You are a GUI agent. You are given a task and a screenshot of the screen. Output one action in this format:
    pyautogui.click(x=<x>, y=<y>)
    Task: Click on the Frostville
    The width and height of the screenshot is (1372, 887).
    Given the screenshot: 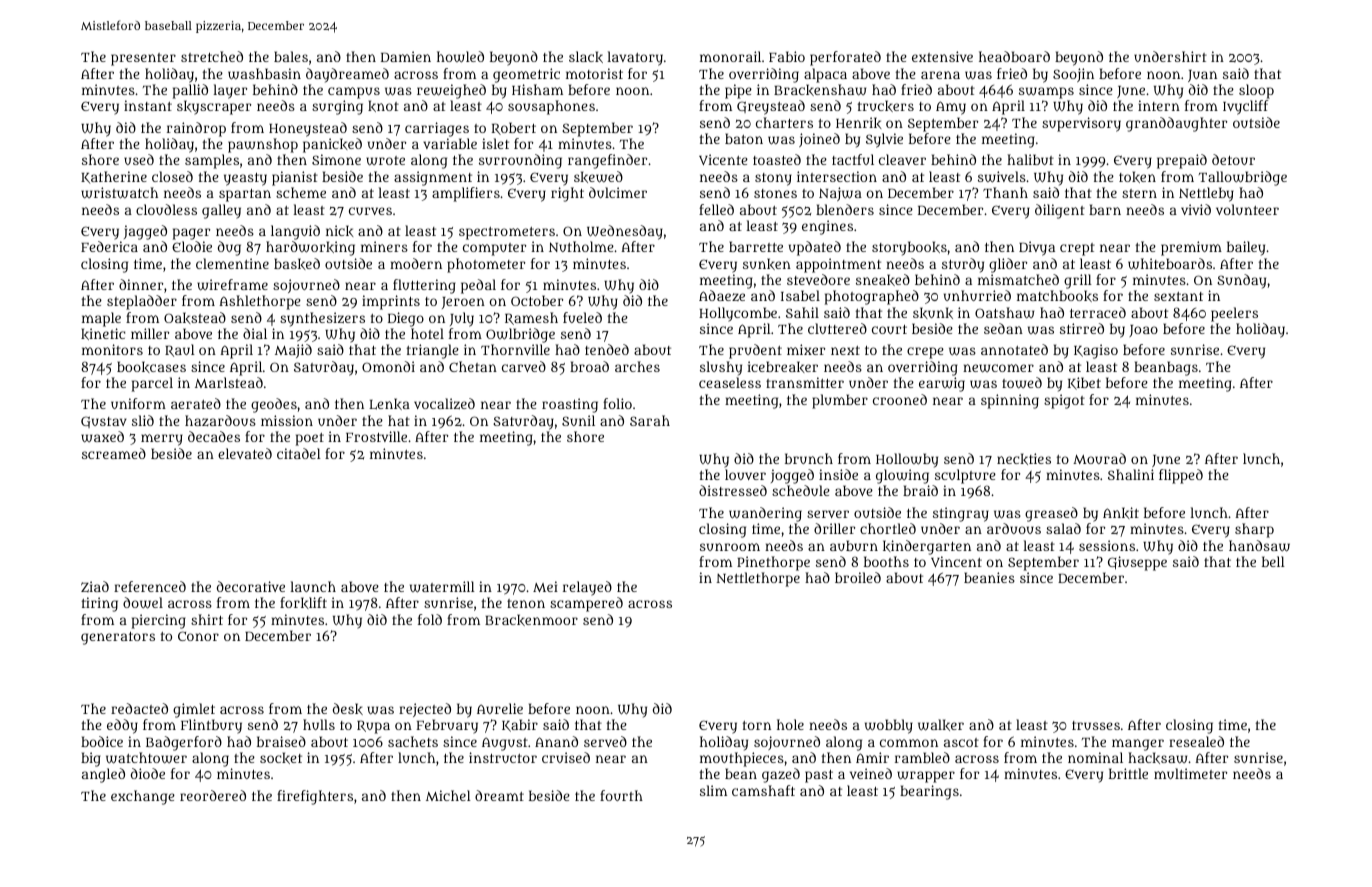 What is the action you would take?
    pyautogui.click(x=376, y=436)
